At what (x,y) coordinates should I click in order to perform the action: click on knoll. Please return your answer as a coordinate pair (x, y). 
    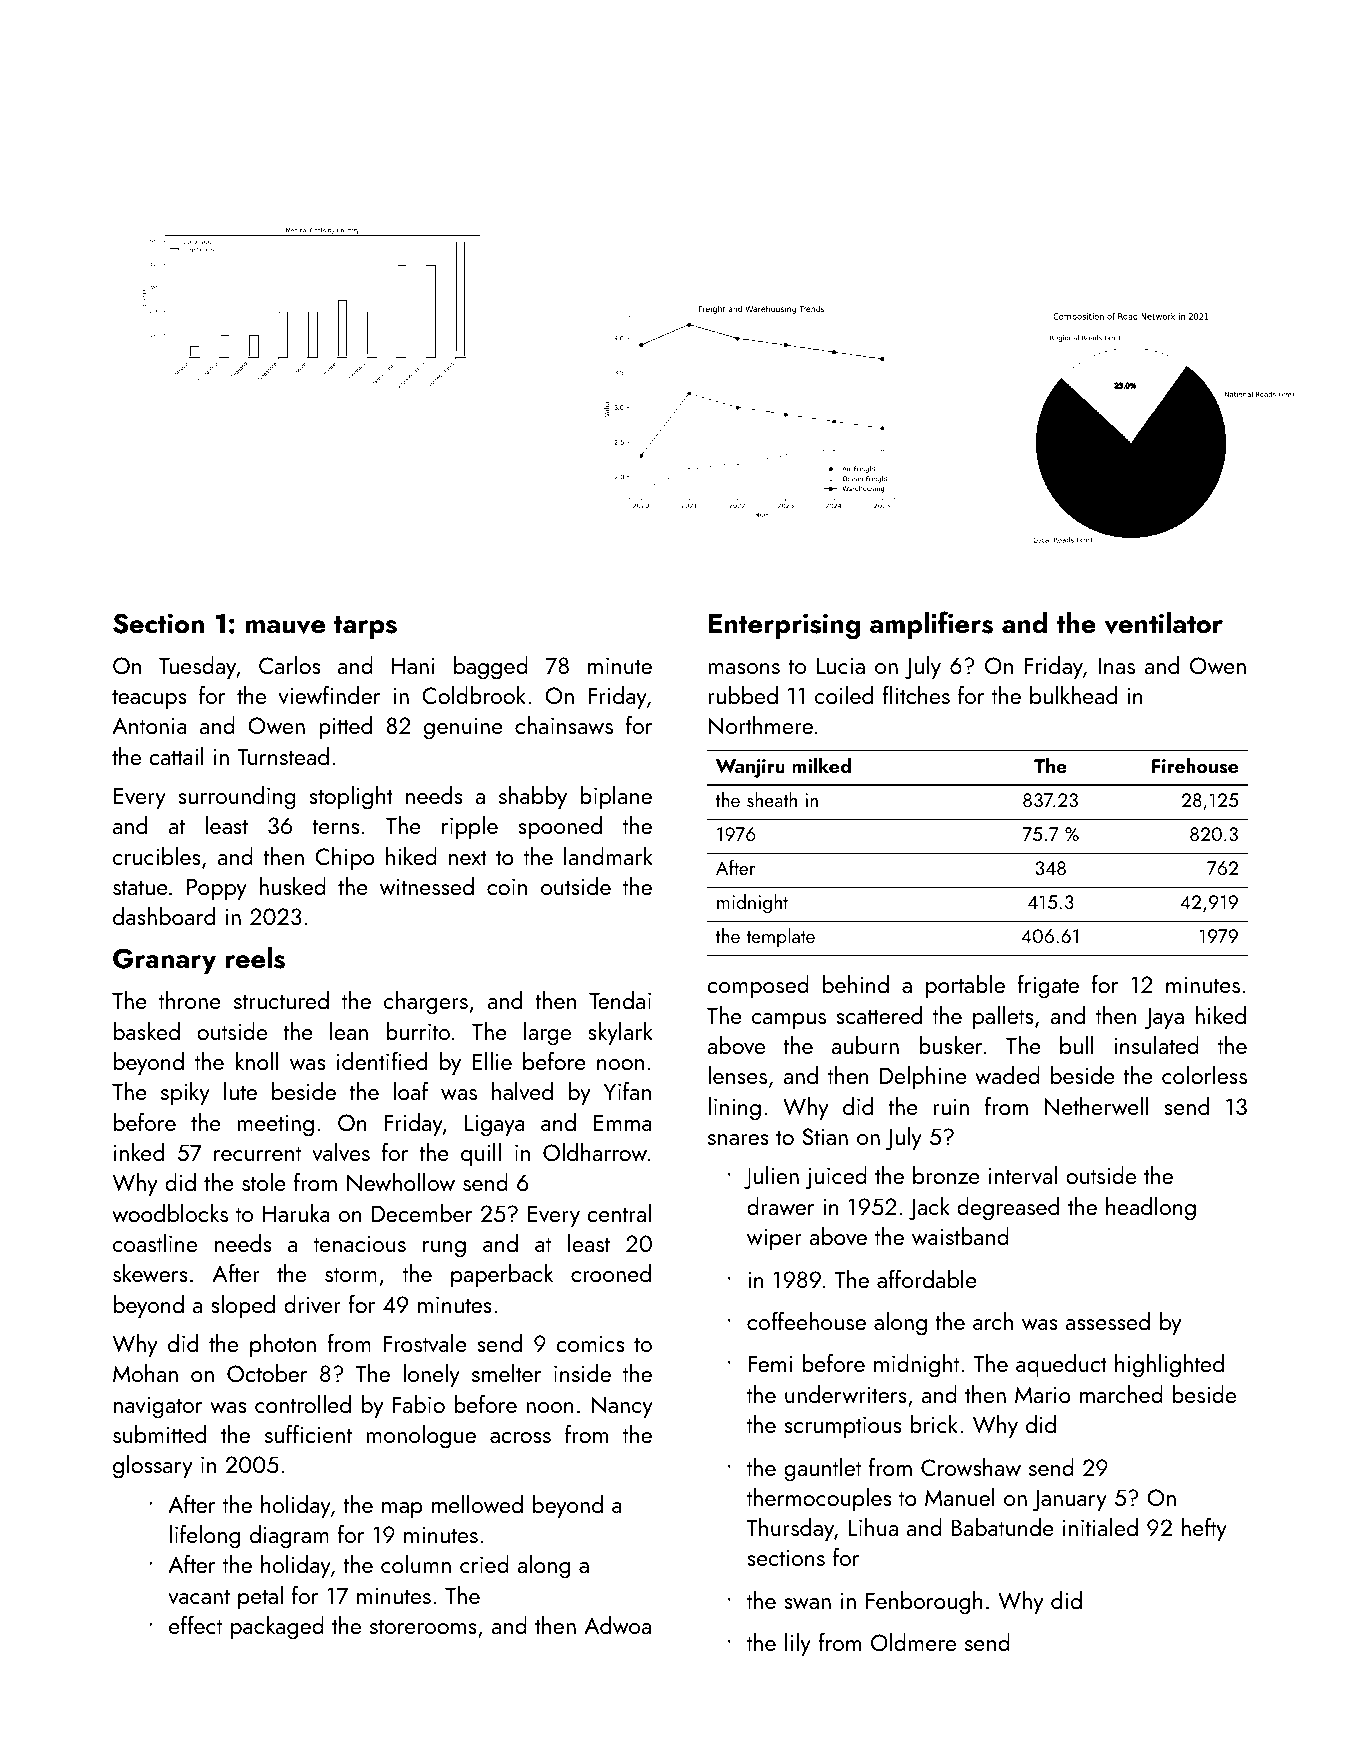
    Looking at the image, I should click on (257, 1061).
